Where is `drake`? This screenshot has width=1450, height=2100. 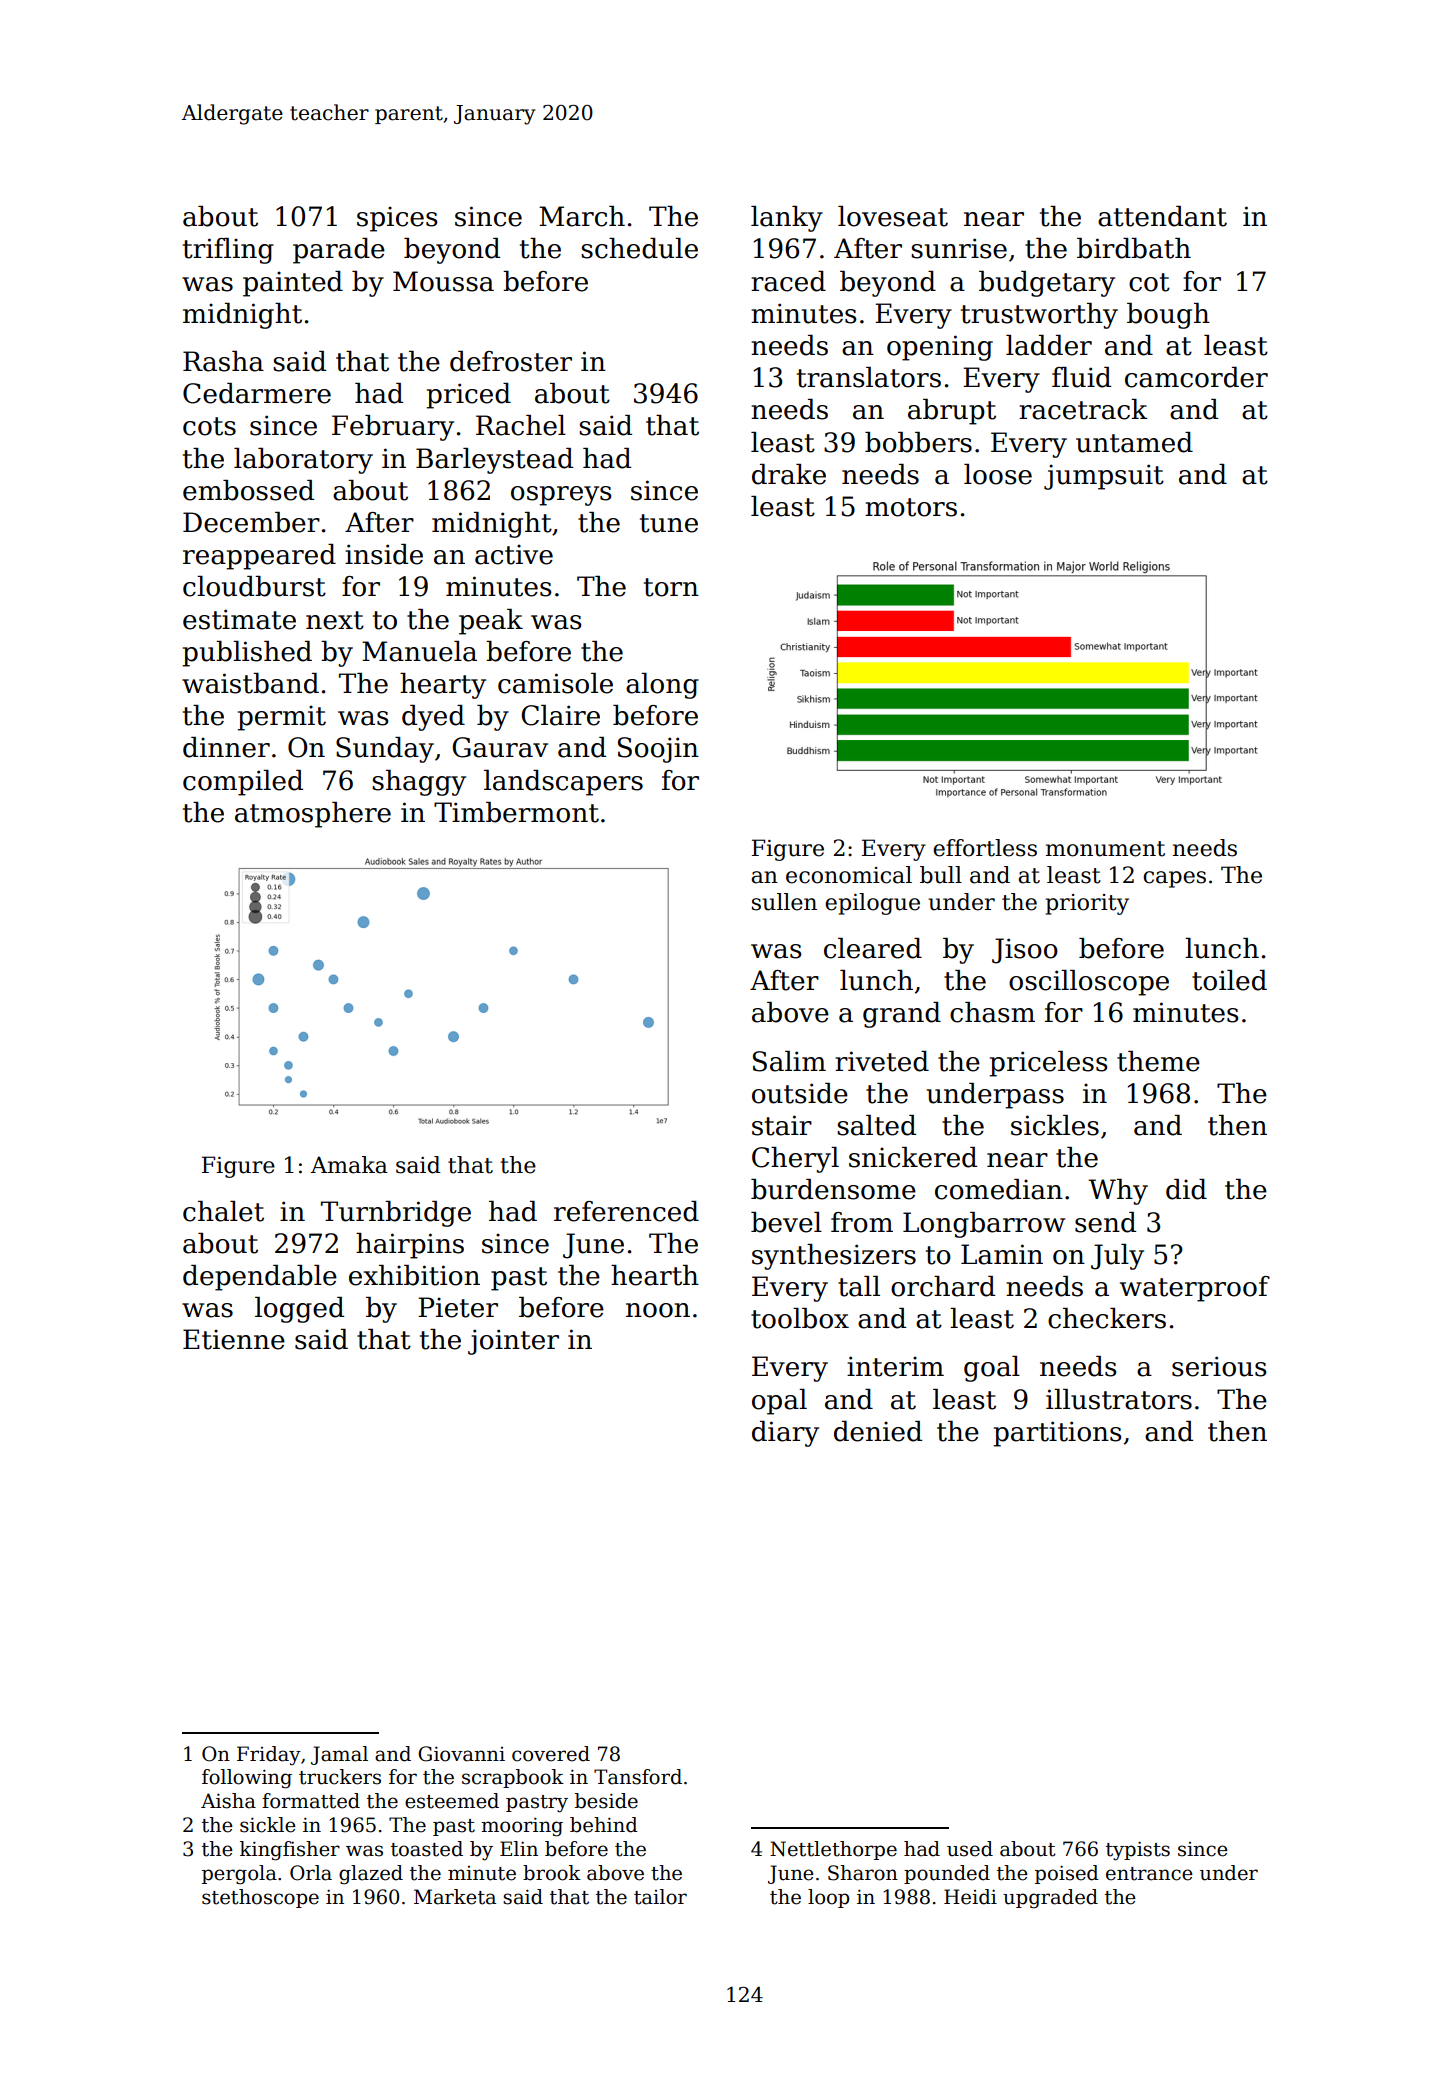
drake is located at coordinates (789, 474).
